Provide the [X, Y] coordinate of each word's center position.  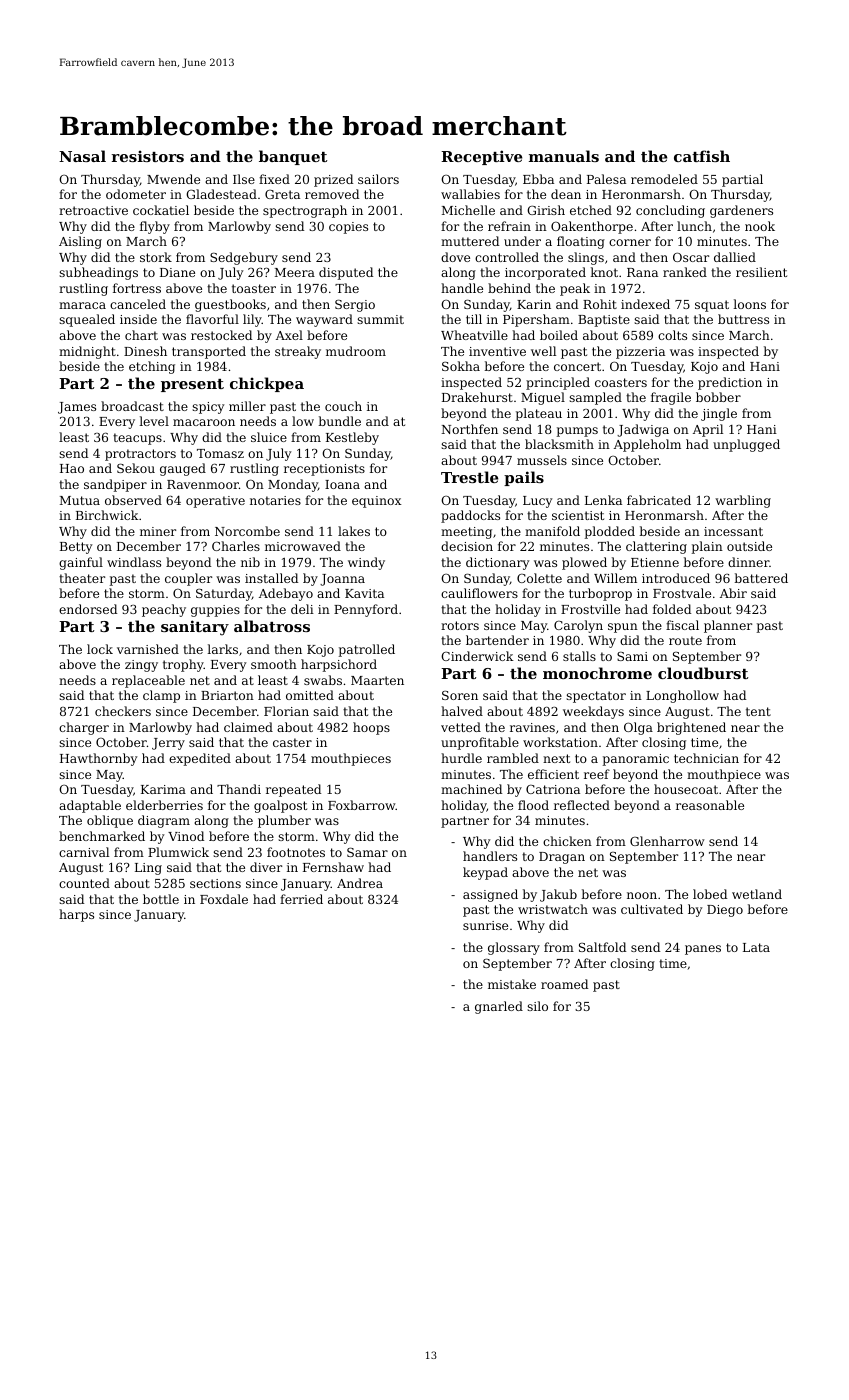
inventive [497, 351]
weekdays [593, 712]
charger [84, 728]
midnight [87, 352]
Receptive [481, 157]
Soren [460, 695]
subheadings [98, 273]
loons [749, 304]
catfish [702, 156]
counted [84, 883]
